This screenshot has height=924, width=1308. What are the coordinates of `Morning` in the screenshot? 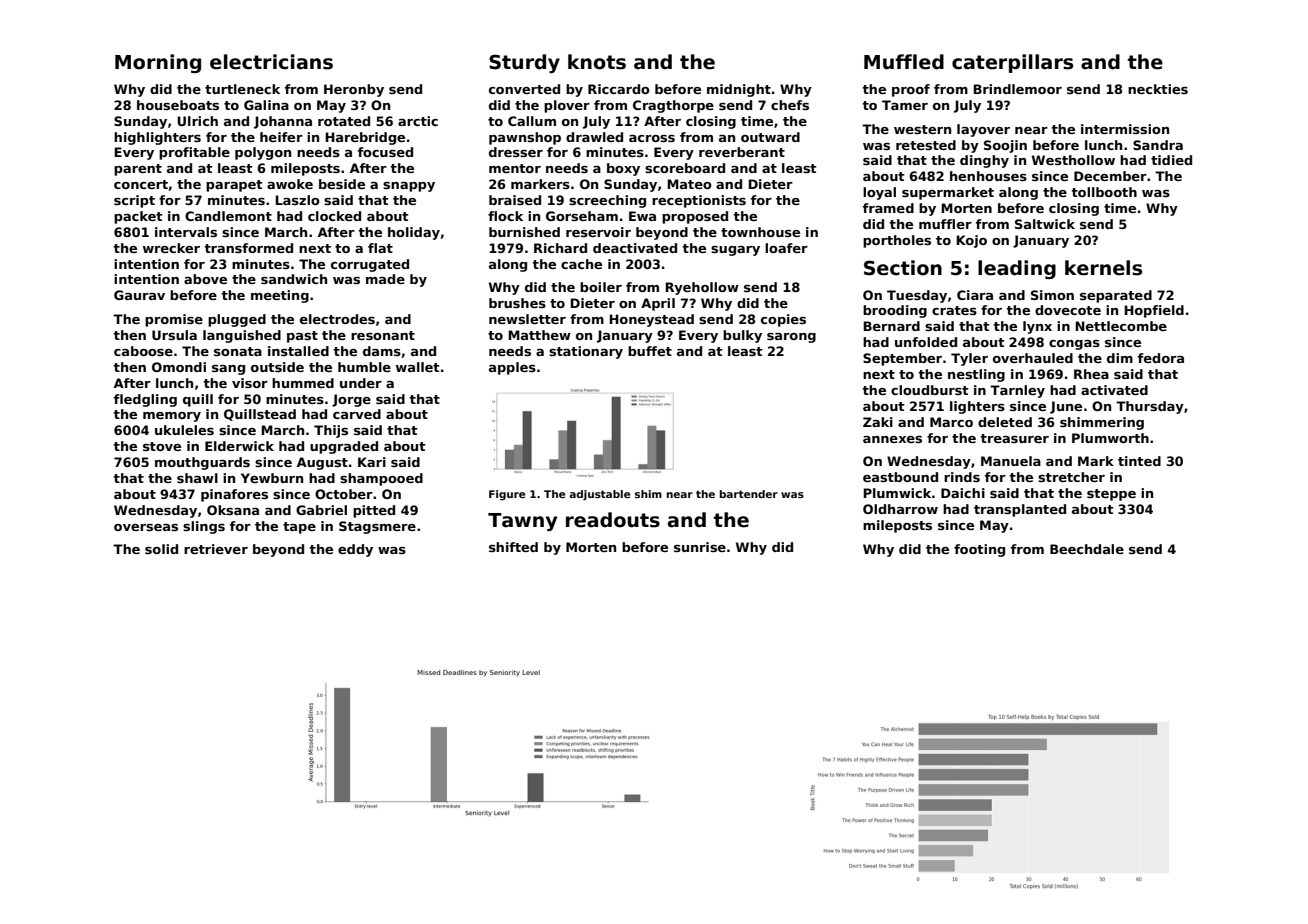 It's located at (158, 63).
